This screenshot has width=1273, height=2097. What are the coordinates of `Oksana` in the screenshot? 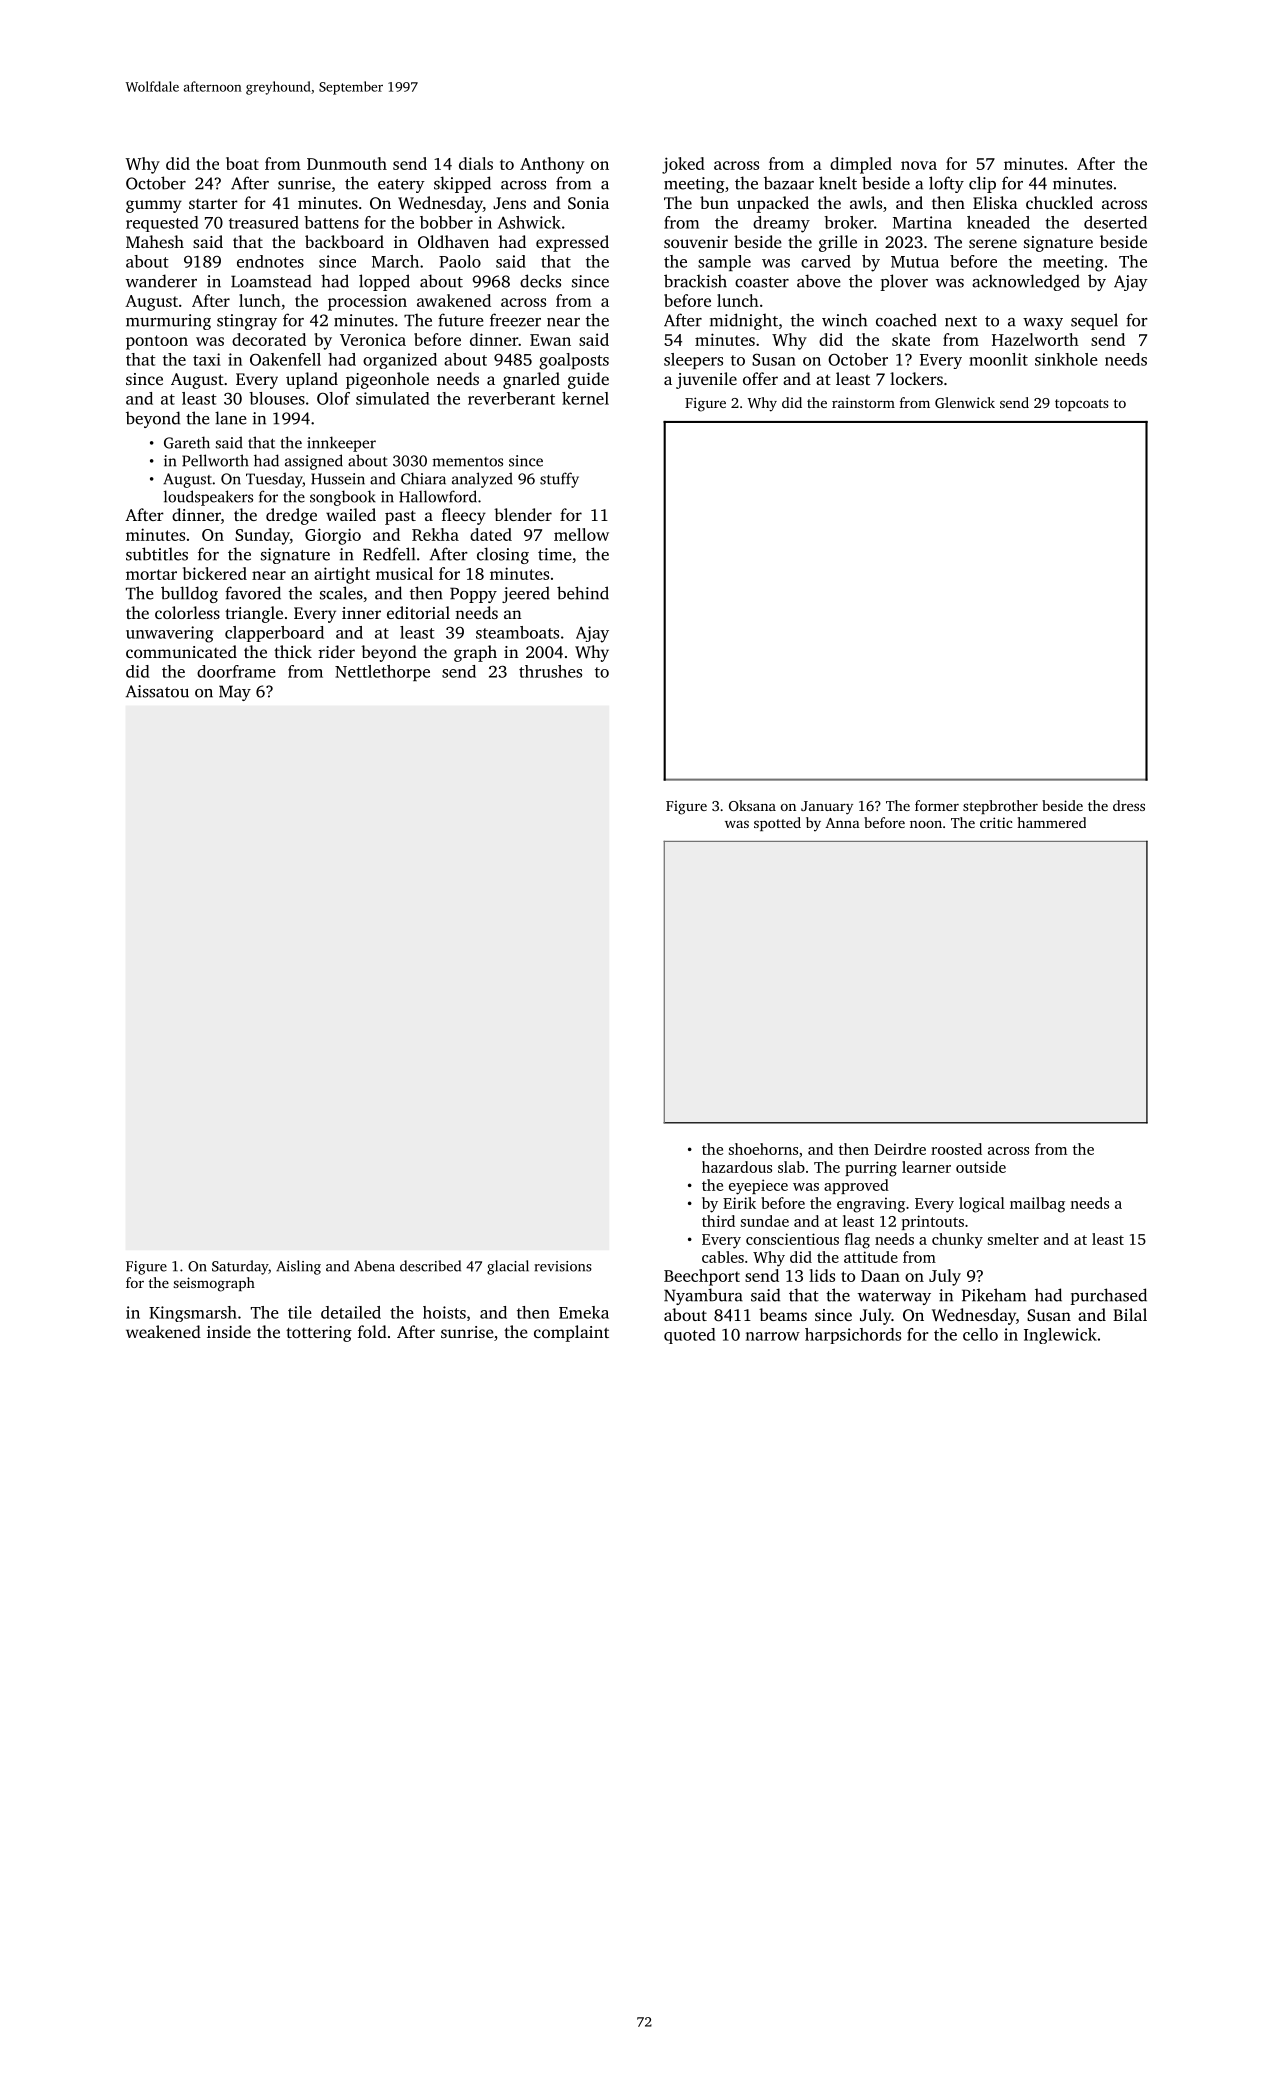 It's located at (752, 805).
